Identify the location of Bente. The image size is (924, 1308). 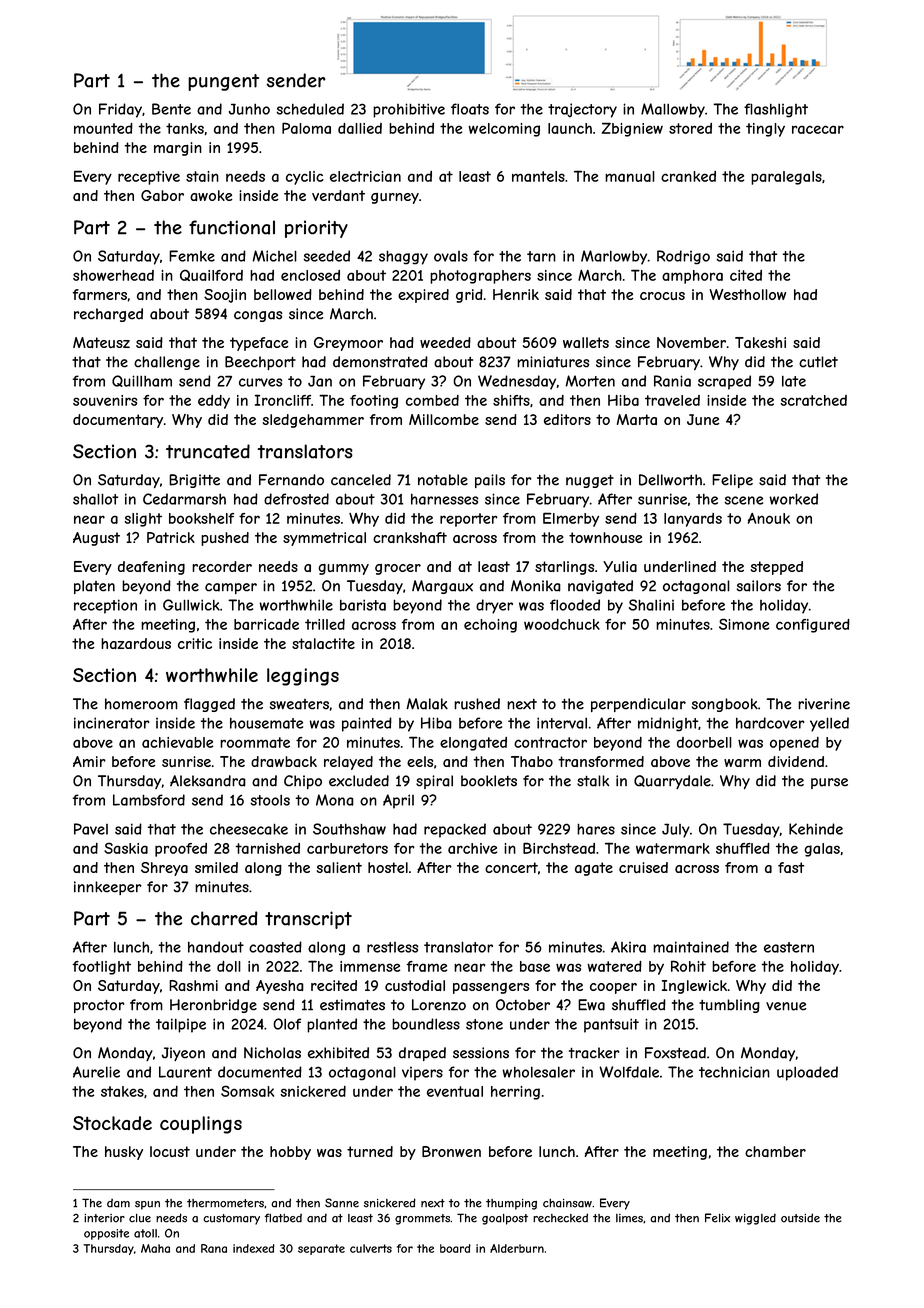
(171, 109).
